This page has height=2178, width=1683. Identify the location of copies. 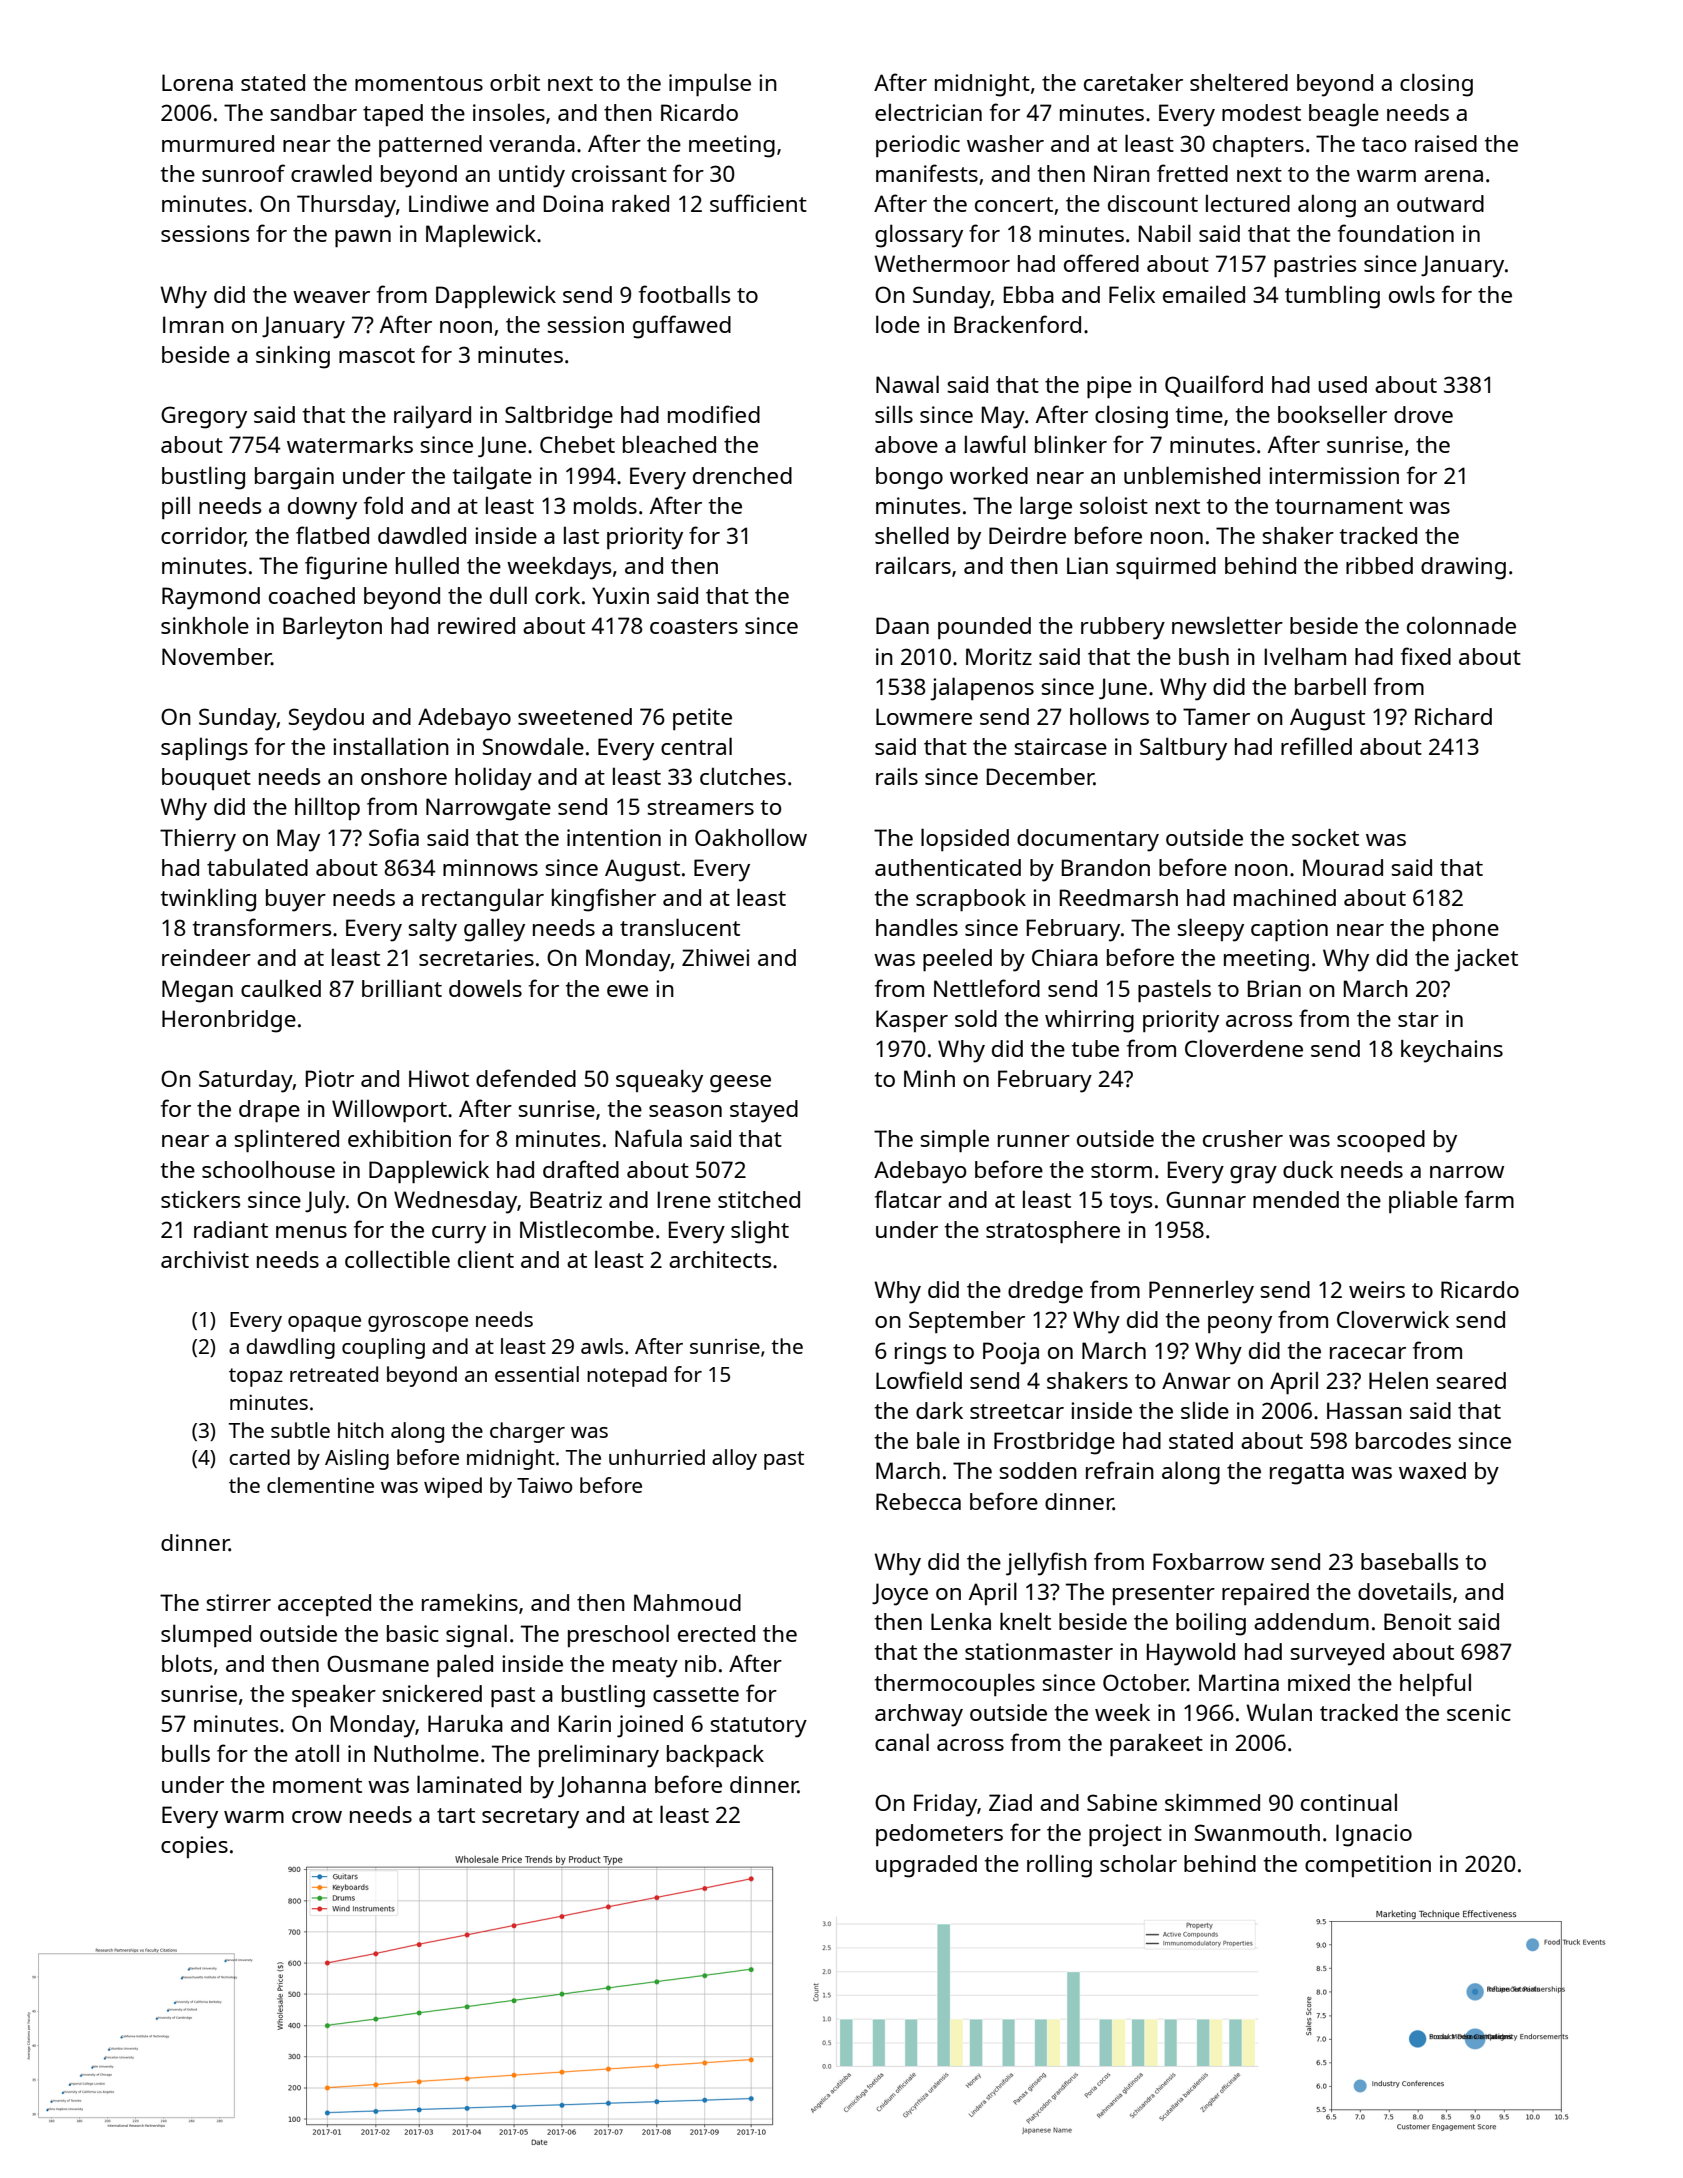
(194, 1847).
